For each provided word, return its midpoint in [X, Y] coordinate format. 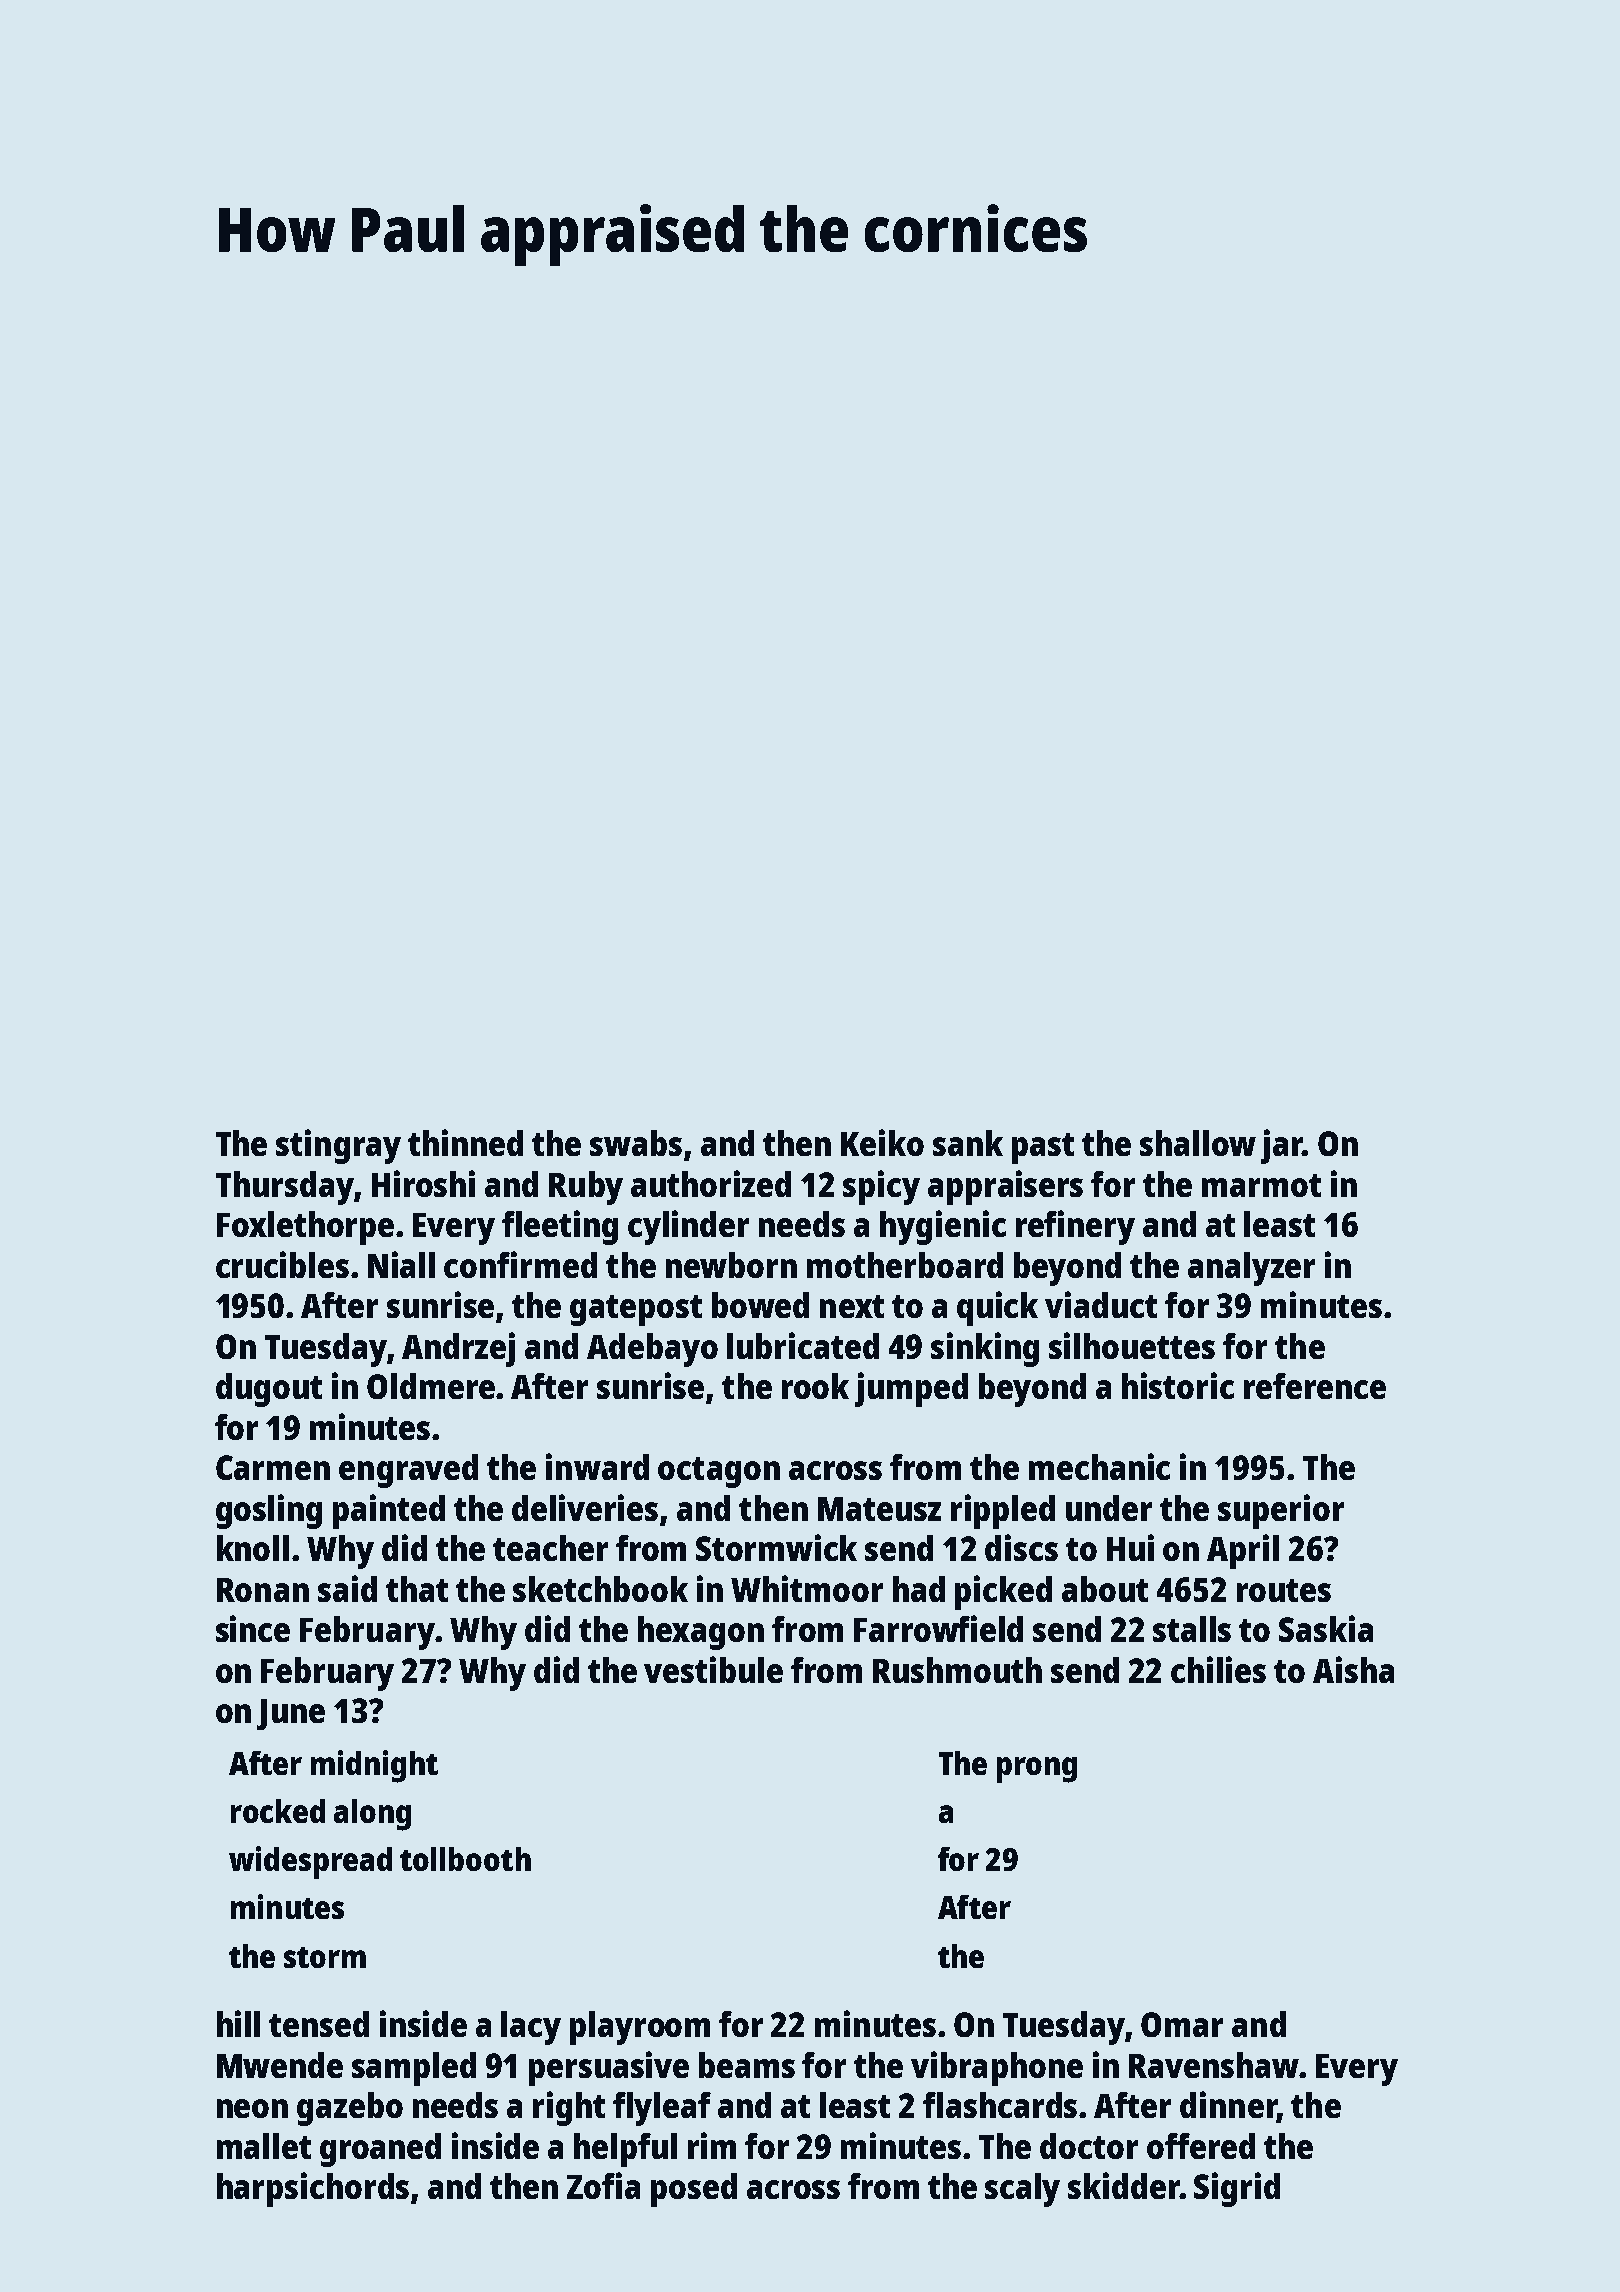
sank [968, 1143]
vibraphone [997, 2068]
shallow [1198, 1143]
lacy [531, 2028]
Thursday [285, 1188]
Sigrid [1237, 2189]
